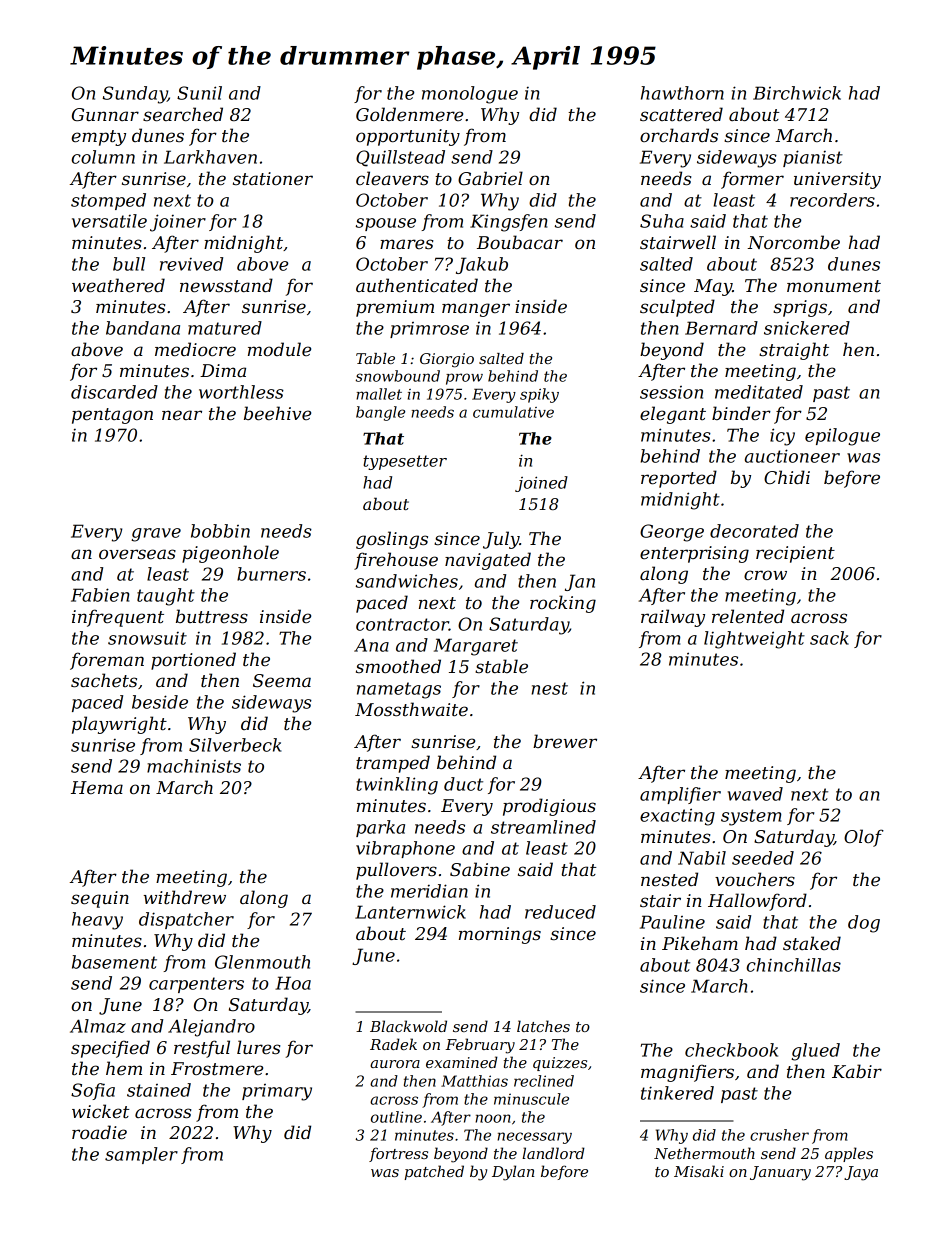  What do you see at coordinates (780, 1173) in the screenshot?
I see `January` at bounding box center [780, 1173].
